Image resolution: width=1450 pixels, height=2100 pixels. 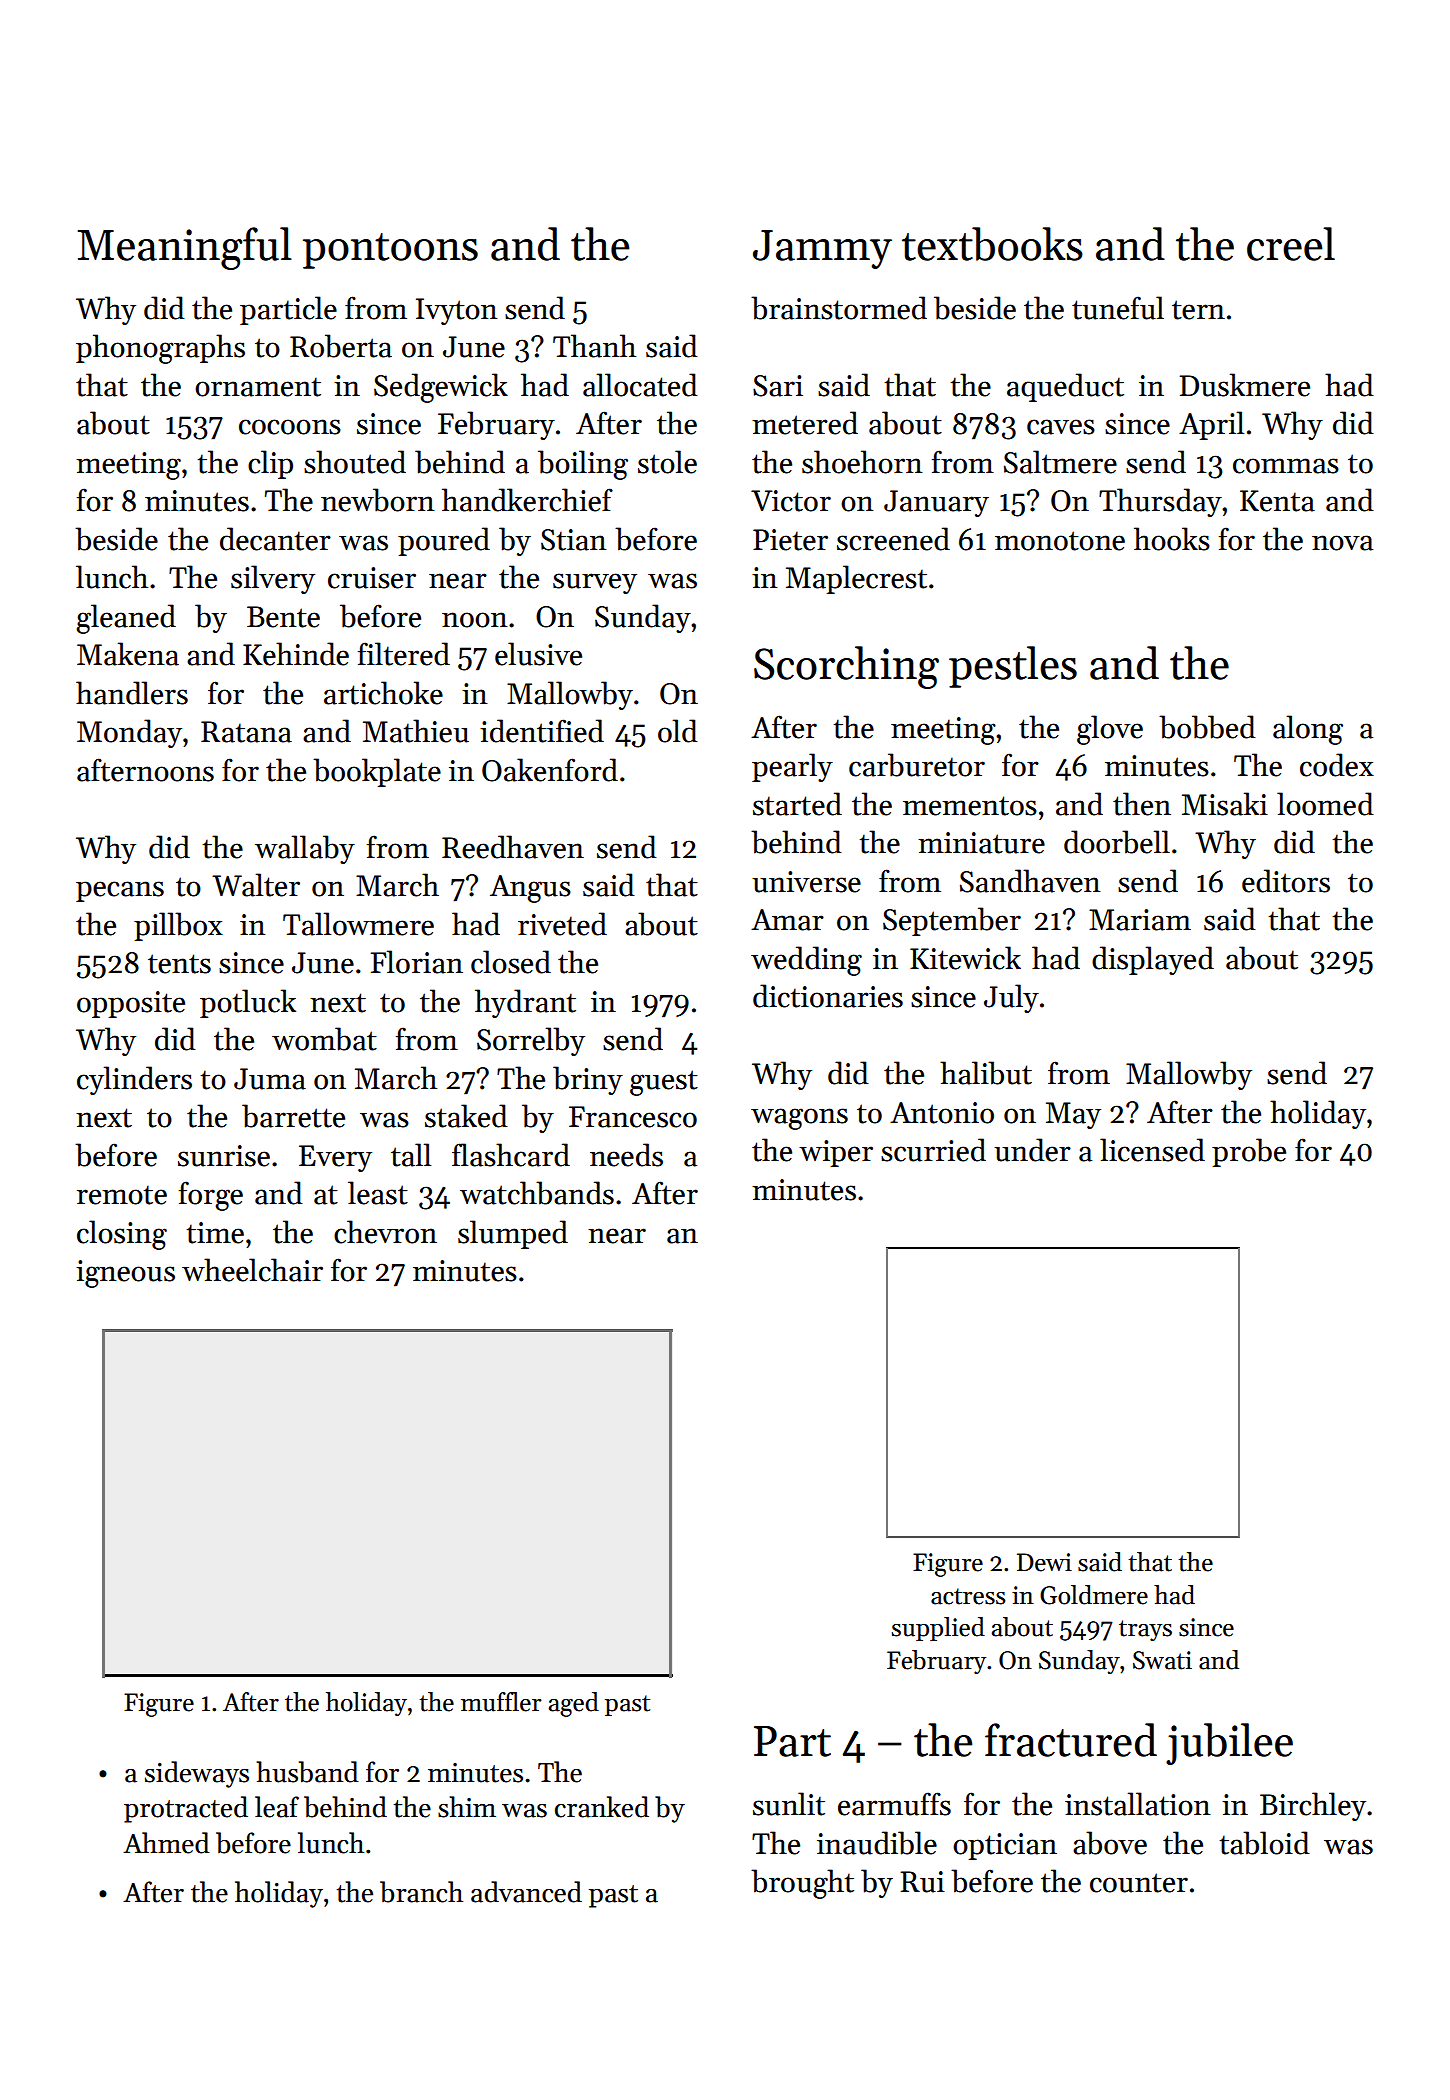 What do you see at coordinates (1342, 543) in the document?
I see `nova` at bounding box center [1342, 543].
